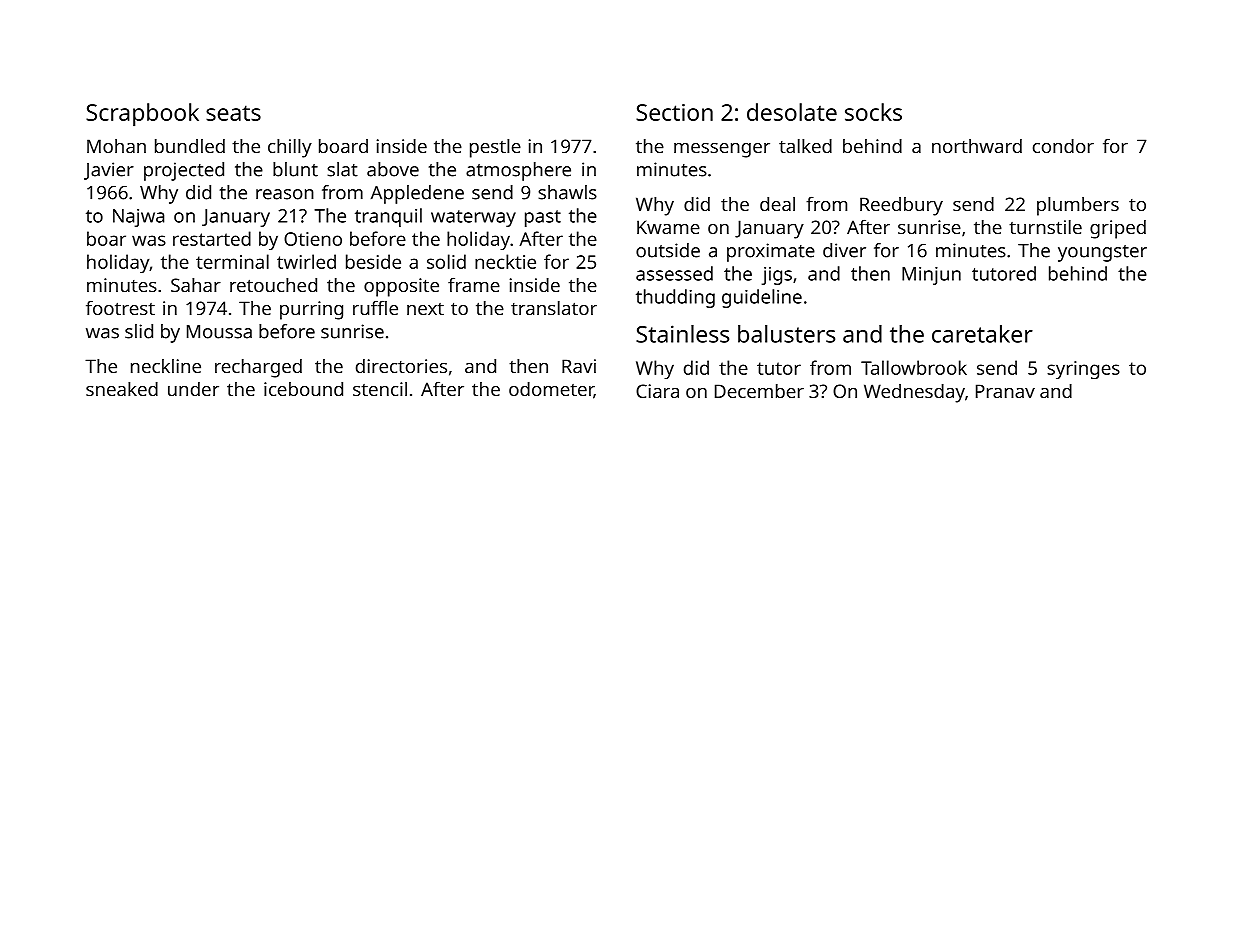 Image resolution: width=1233 pixels, height=952 pixels. Describe the element at coordinates (805, 146) in the page. I see `talked` at that location.
